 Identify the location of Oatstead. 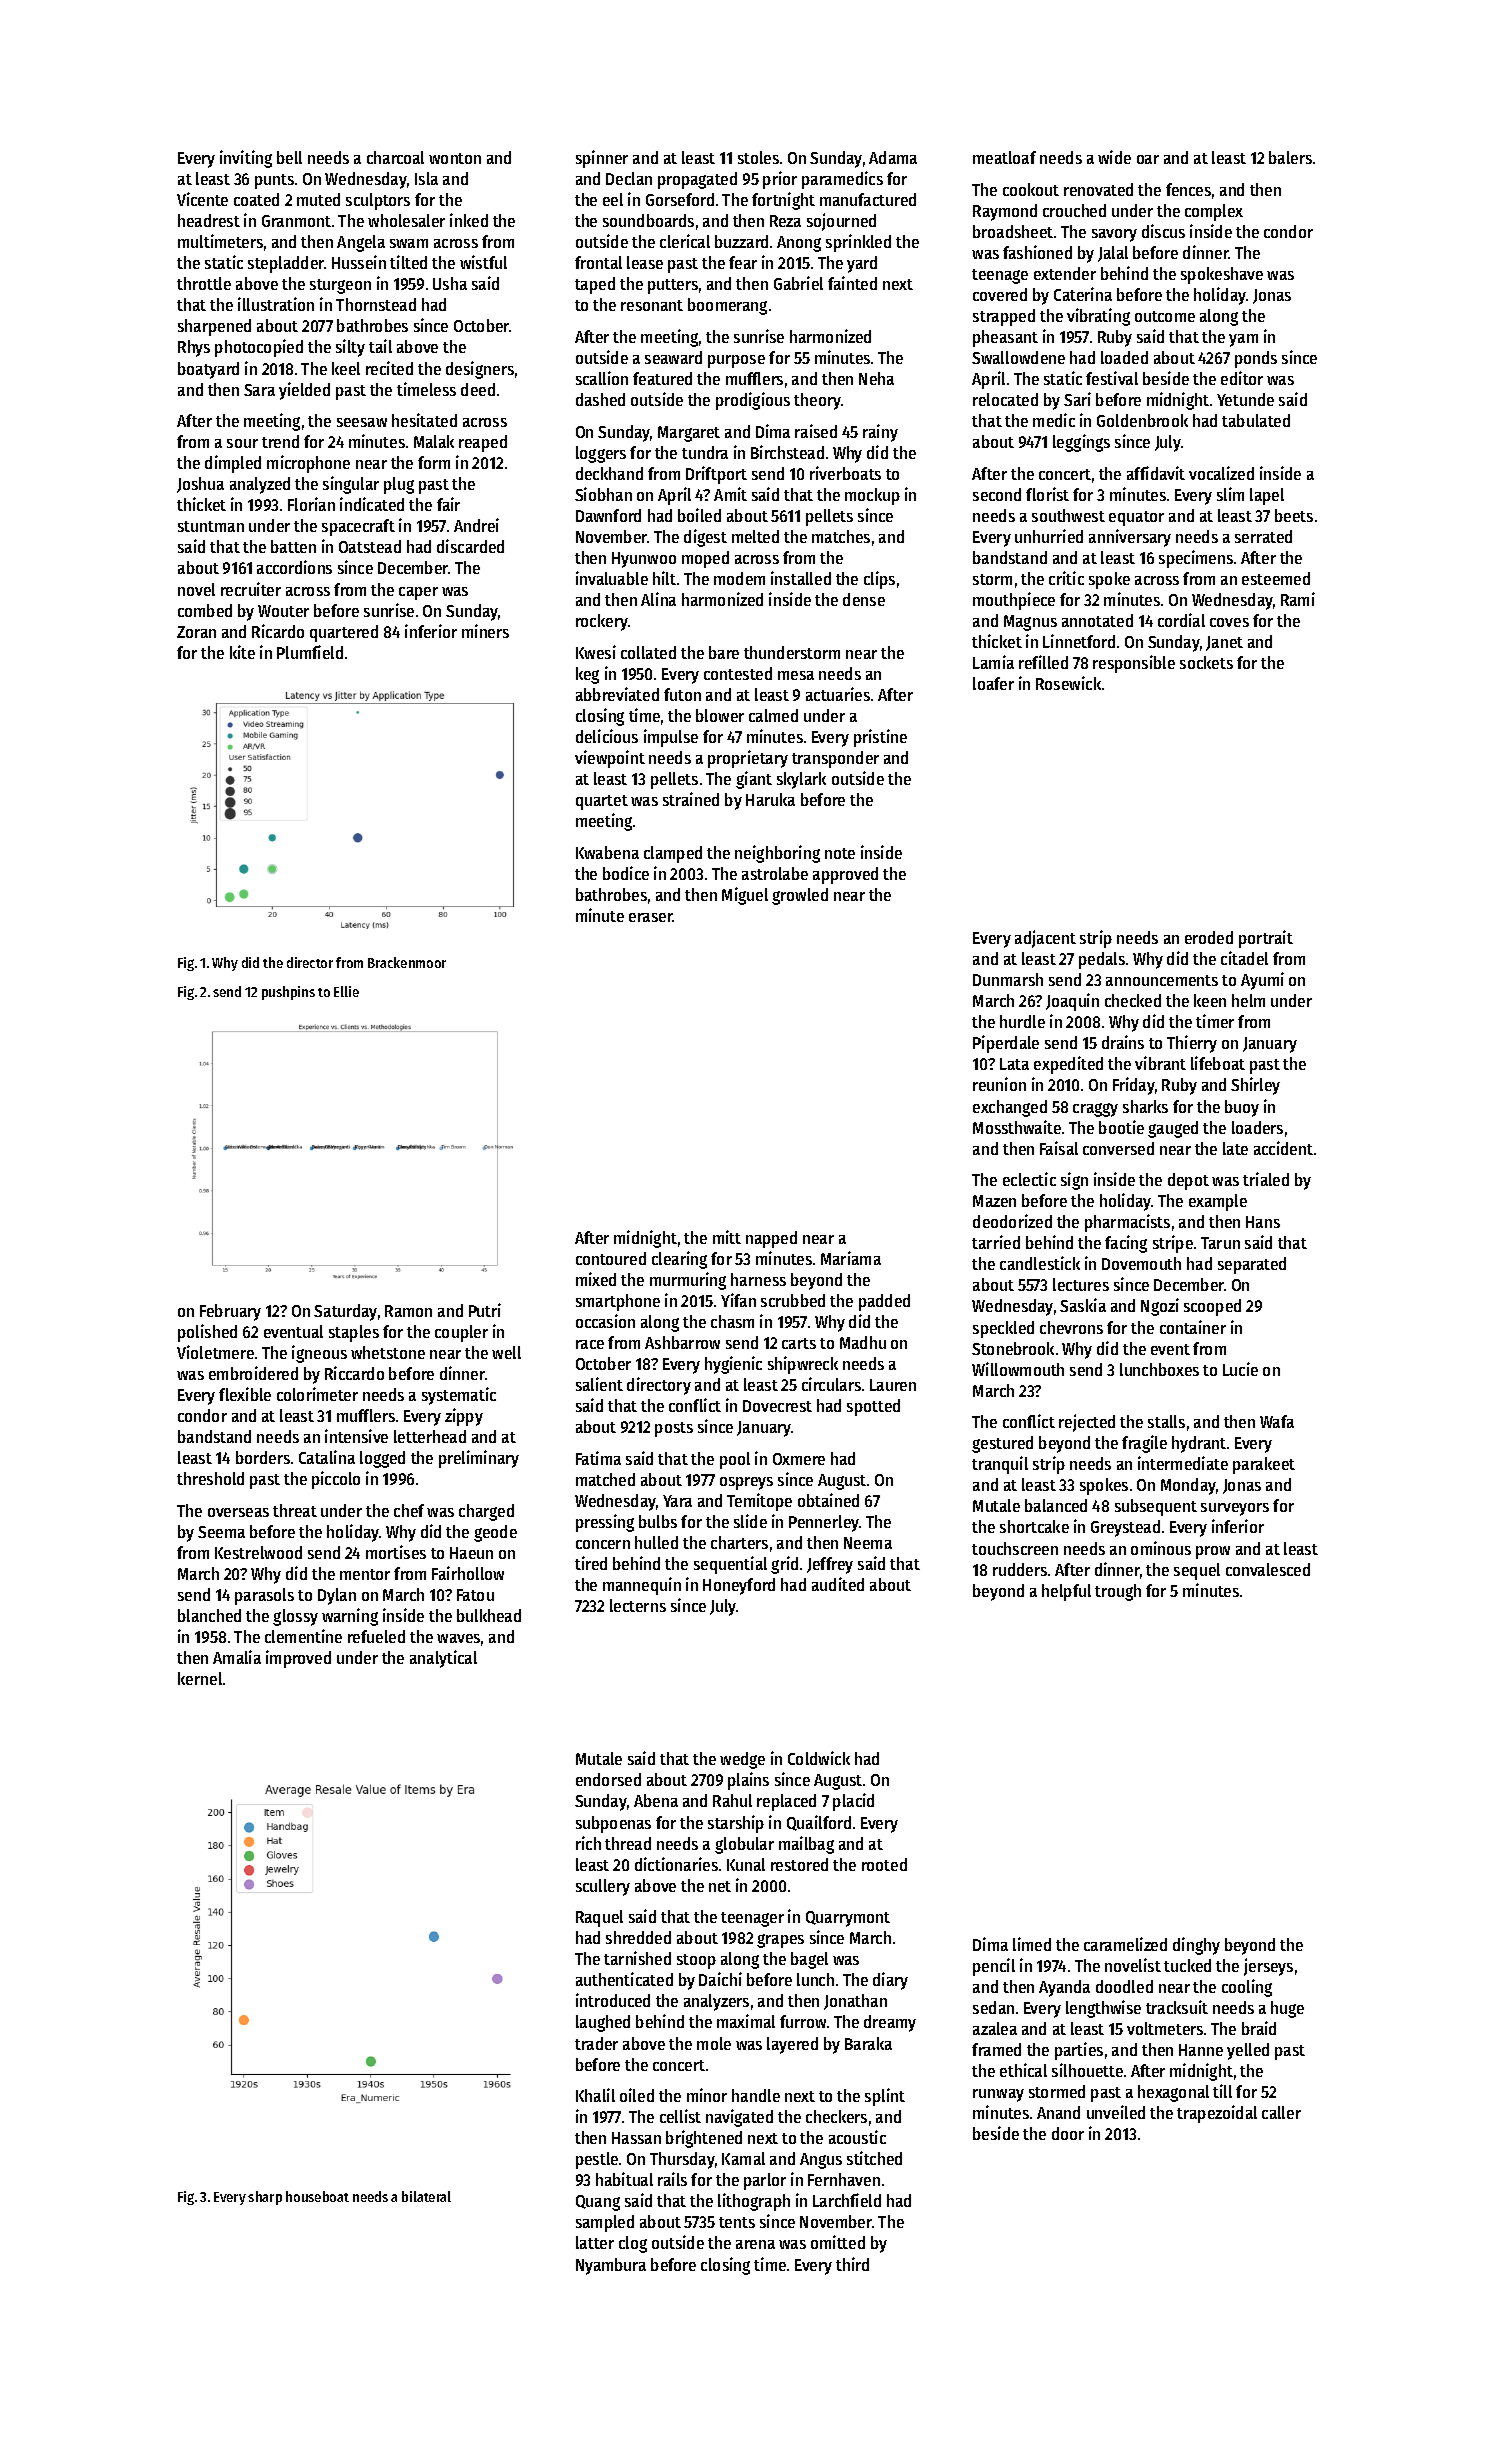
(370, 546).
